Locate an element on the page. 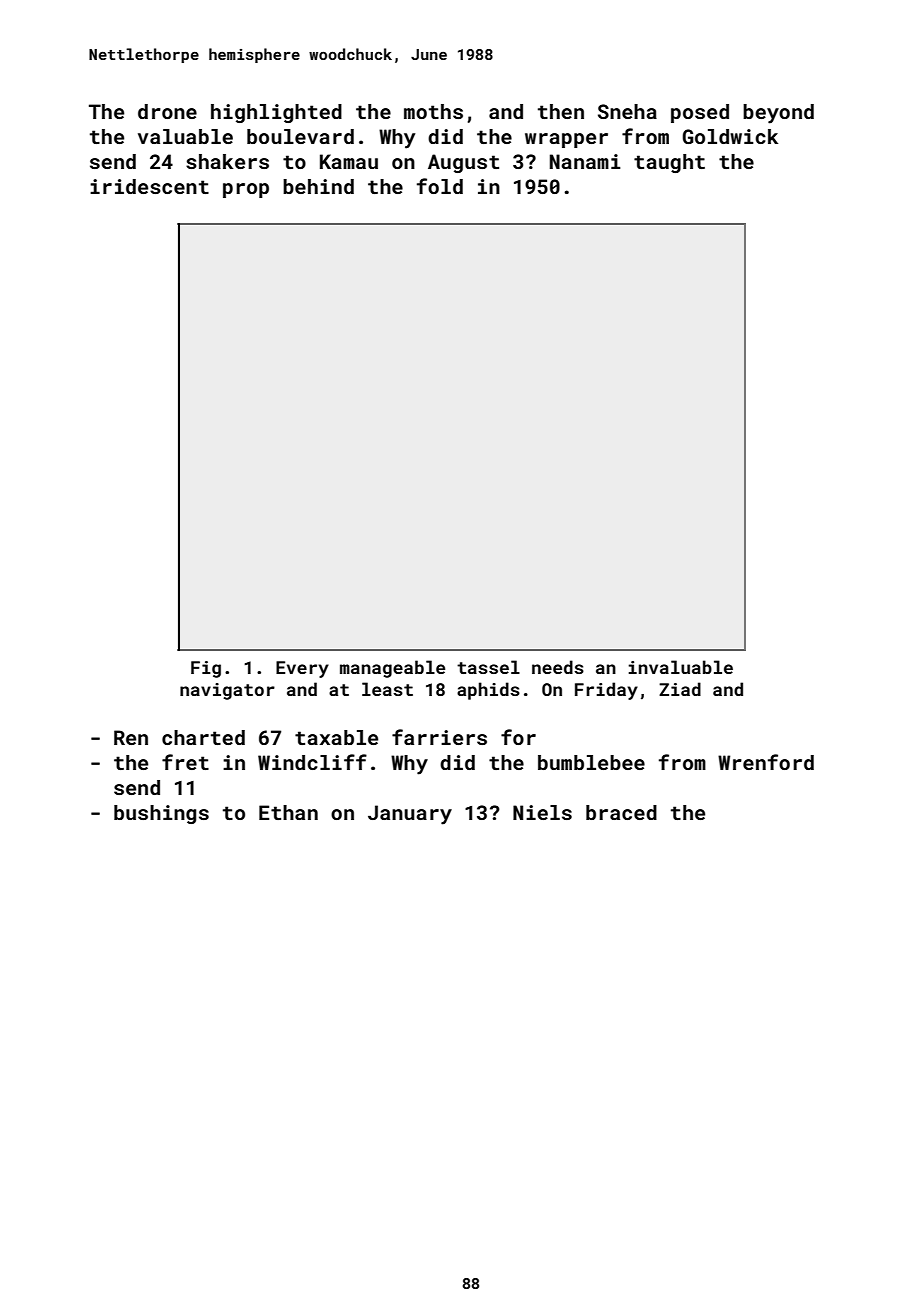 The height and width of the page is (1308, 924). Fig is located at coordinates (206, 669).
